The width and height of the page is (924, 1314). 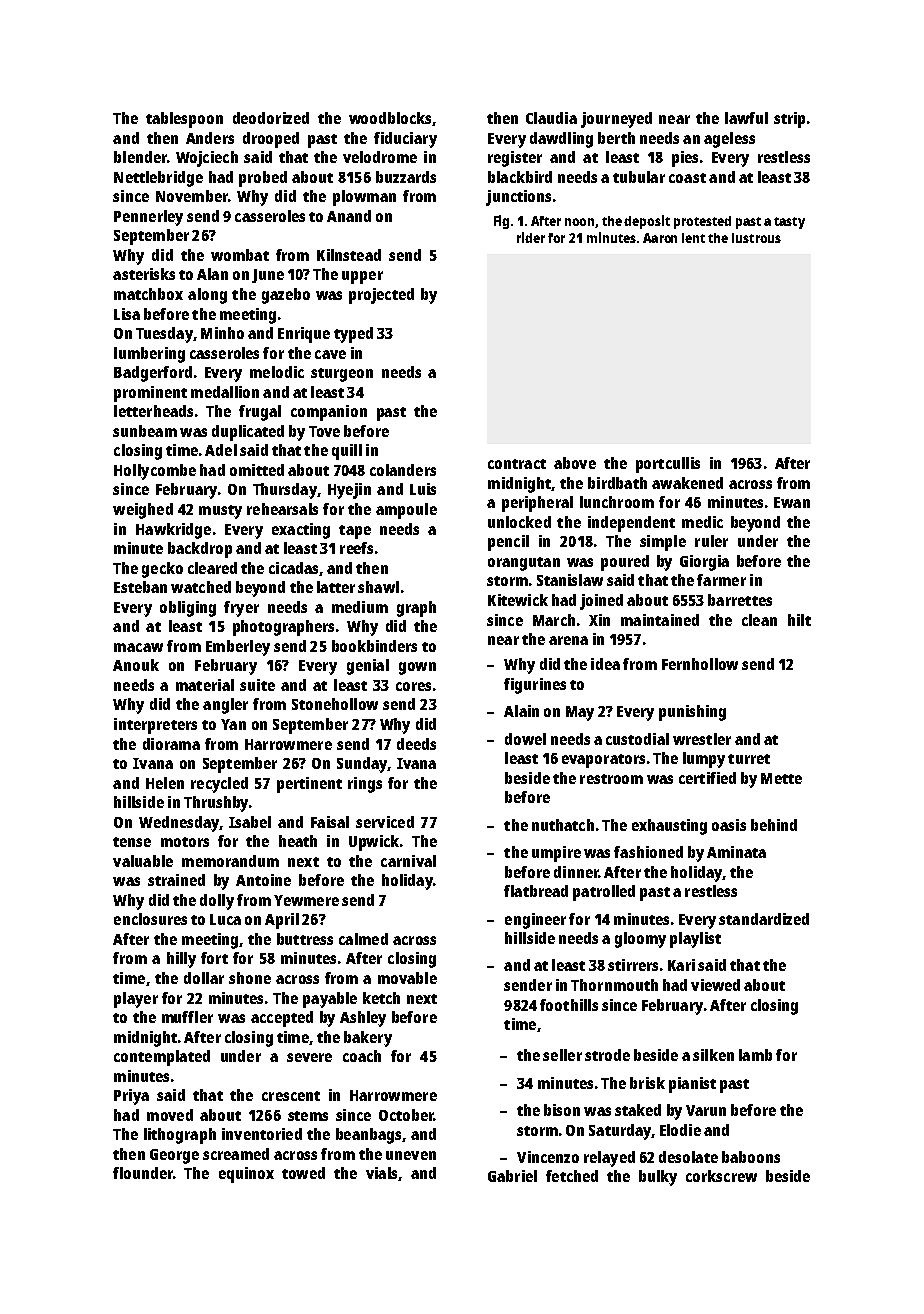 I want to click on Claudia, so click(x=551, y=118).
